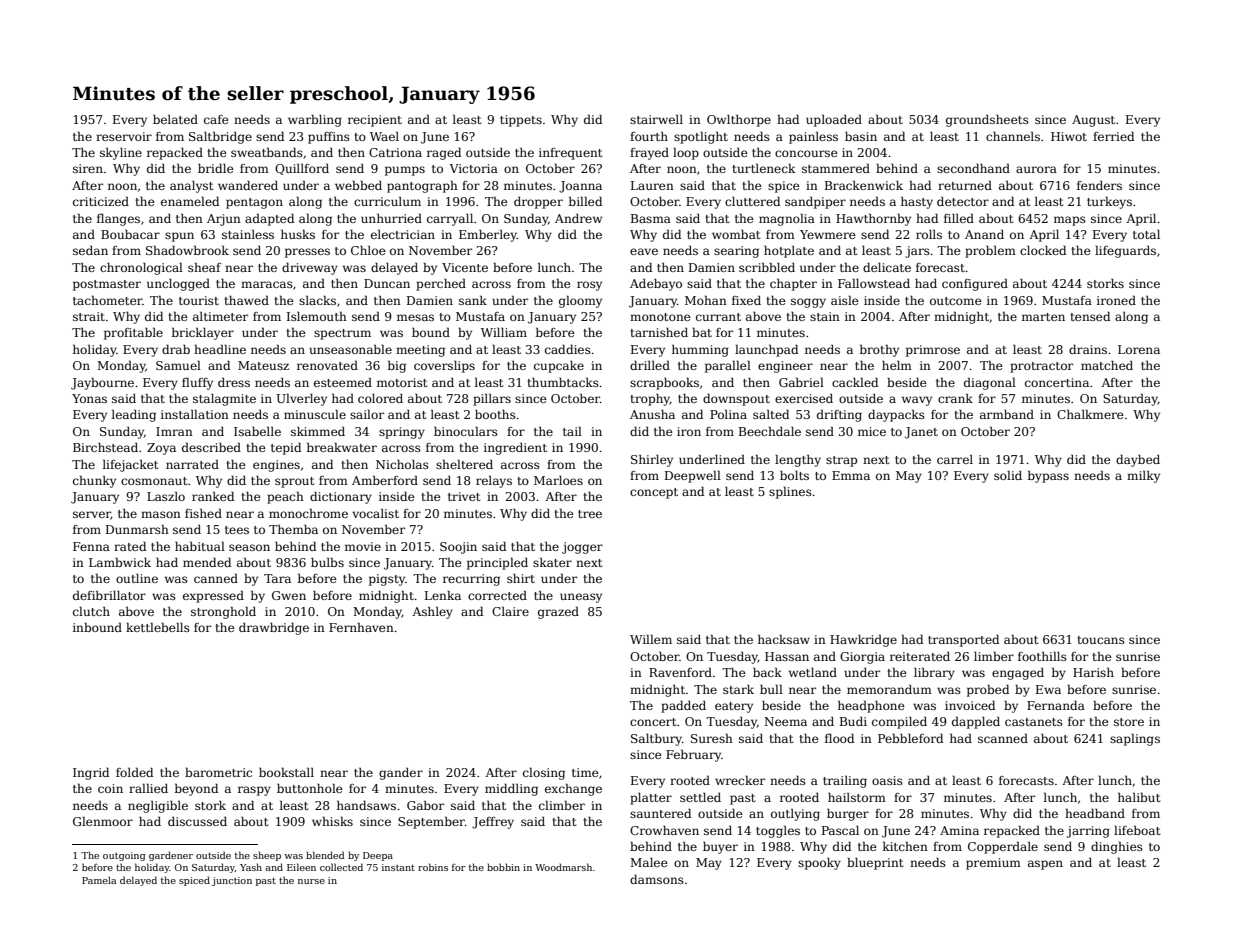 This document has height=952, width=1233. What do you see at coordinates (521, 578) in the document?
I see `shirt` at bounding box center [521, 578].
